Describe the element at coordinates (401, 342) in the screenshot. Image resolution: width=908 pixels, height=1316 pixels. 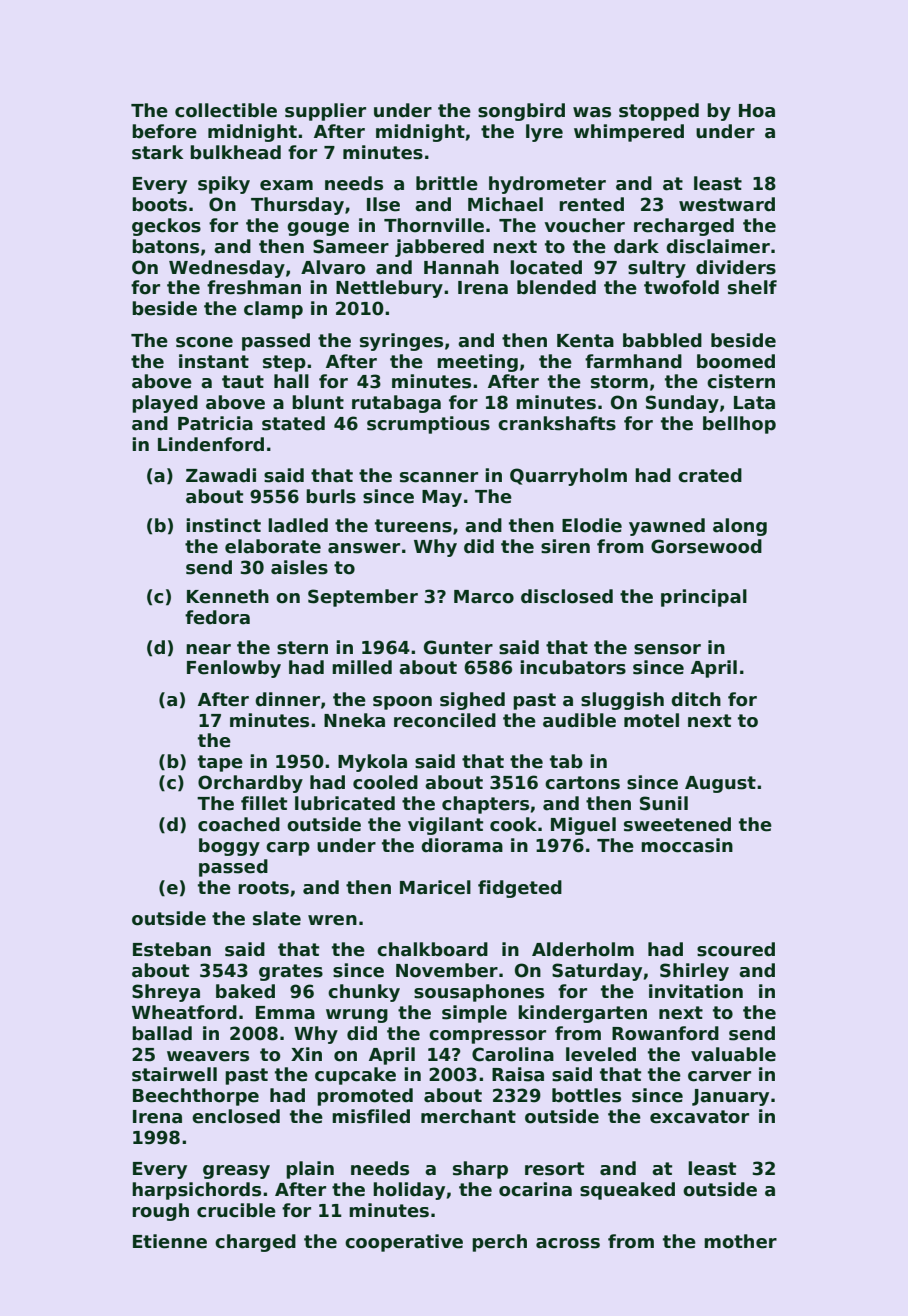
I see `syringes` at that location.
